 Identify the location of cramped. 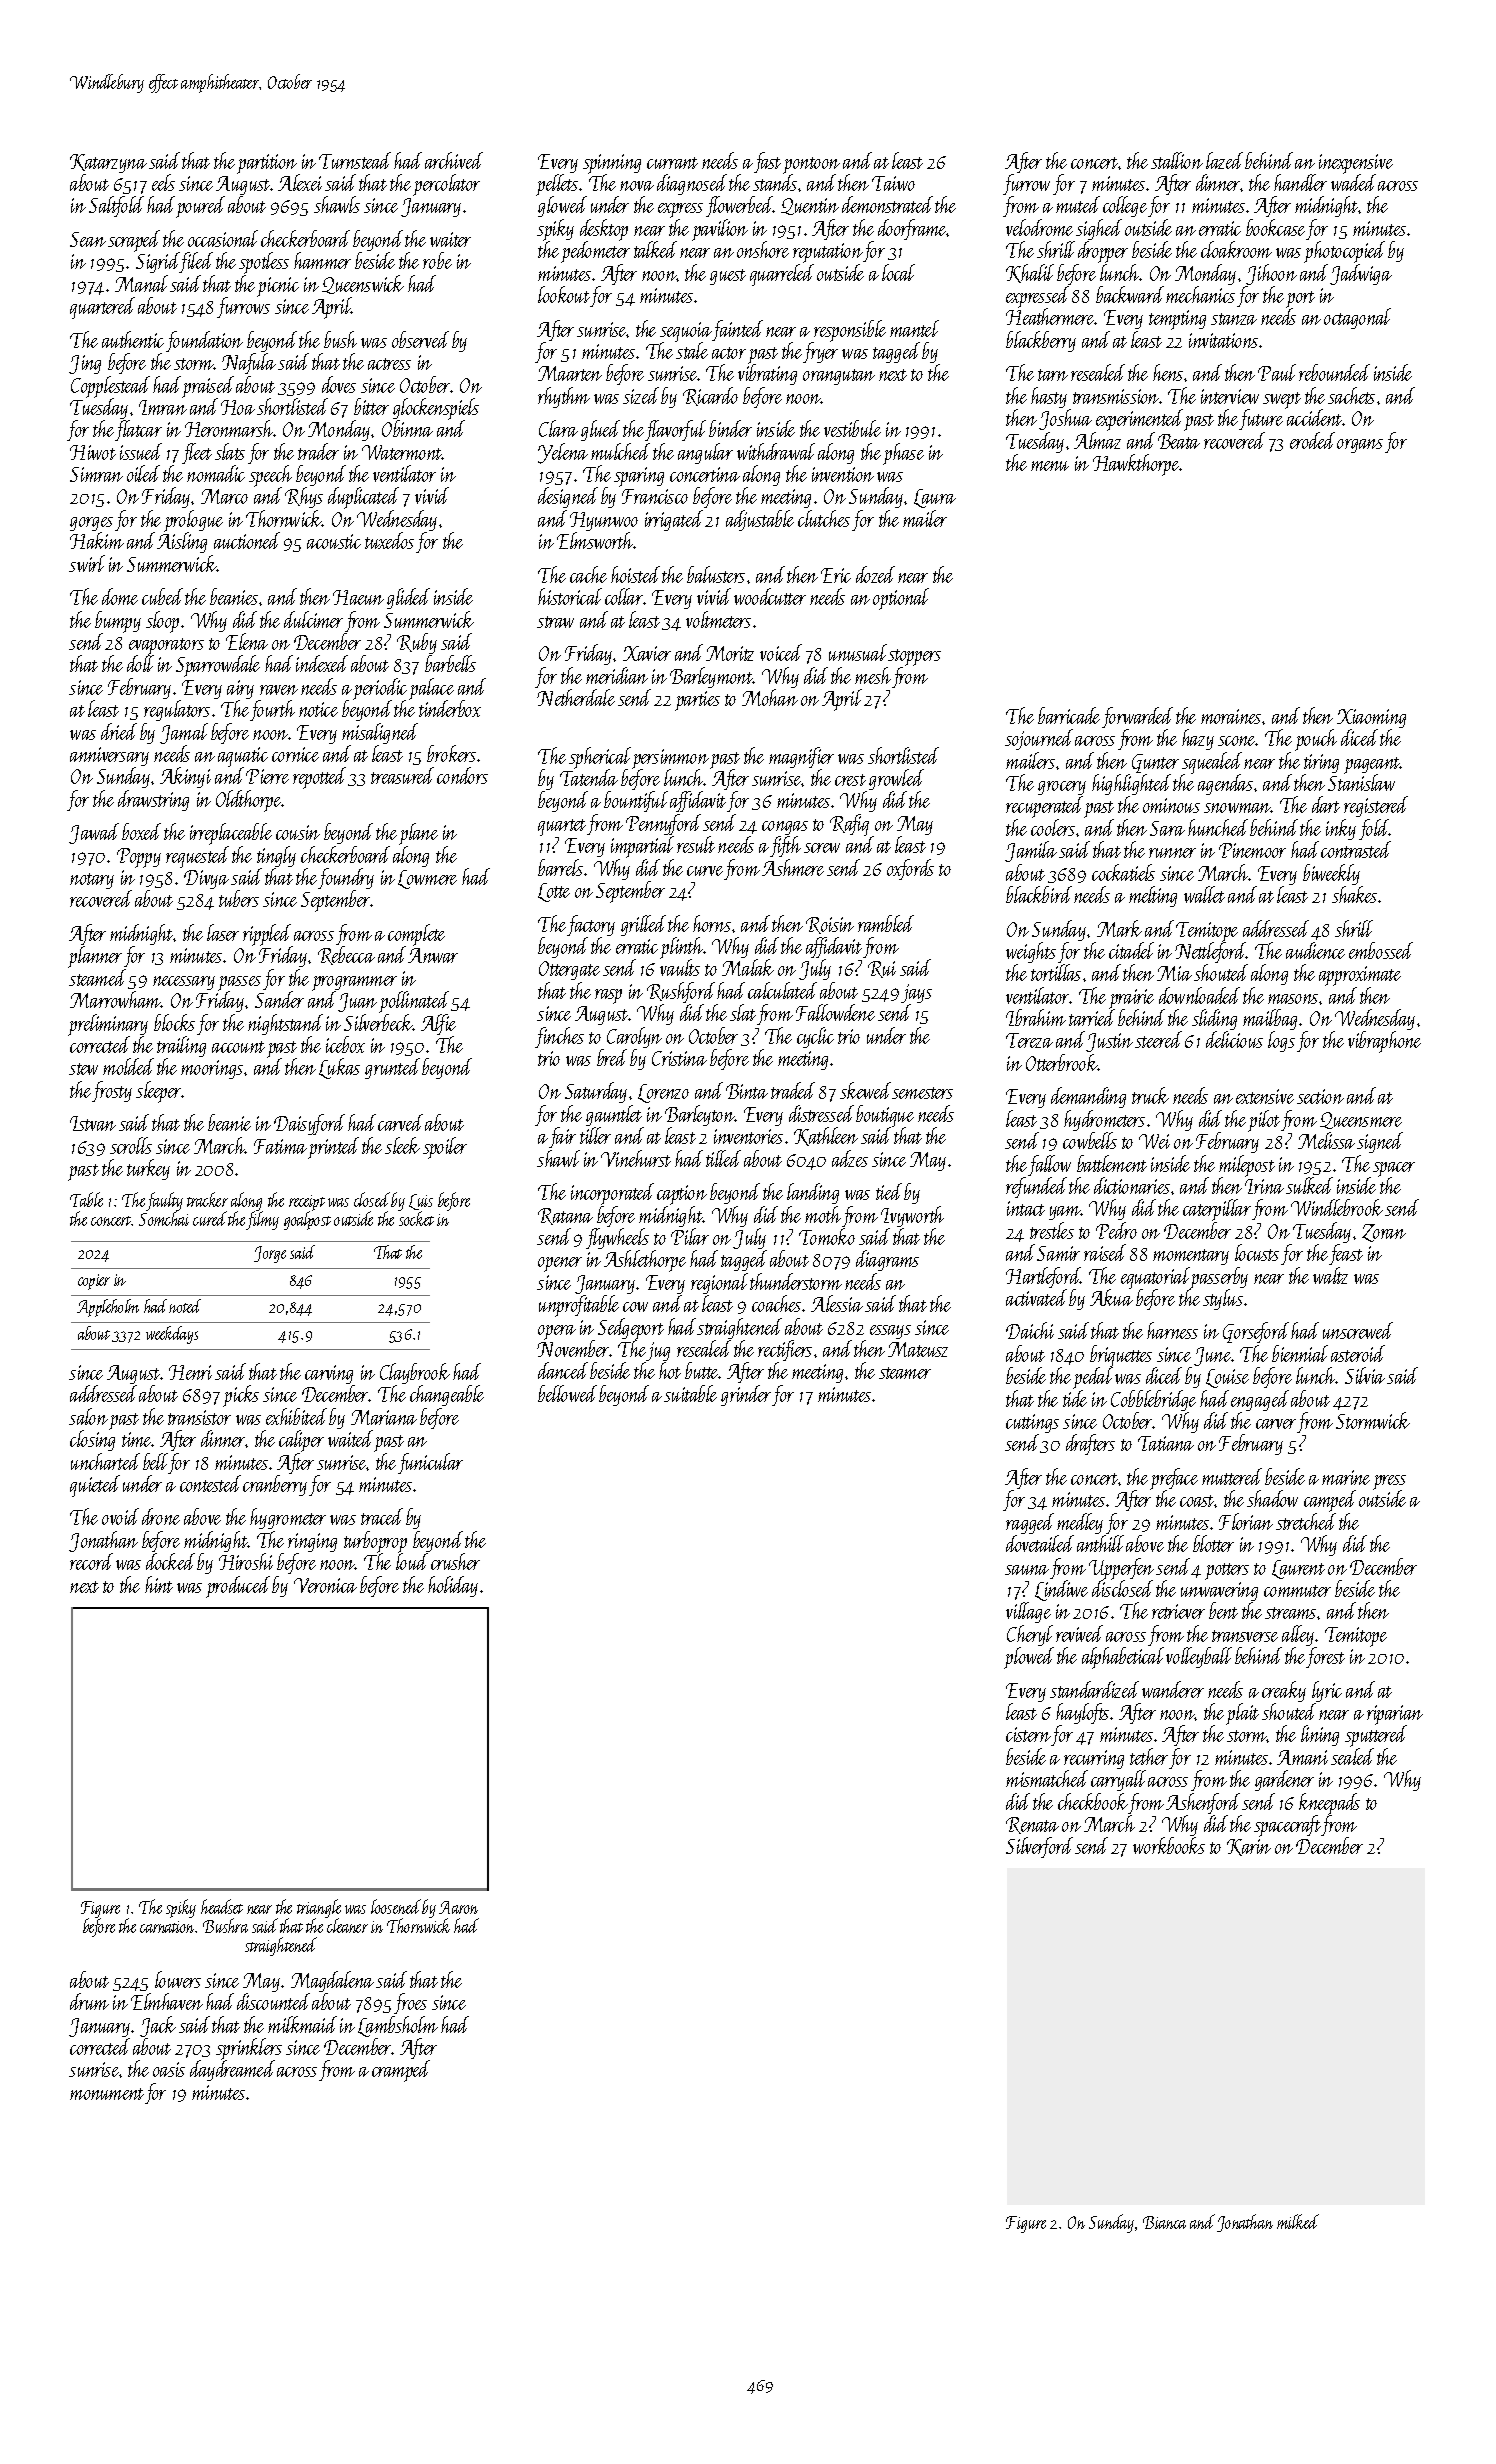
(401, 2071).
